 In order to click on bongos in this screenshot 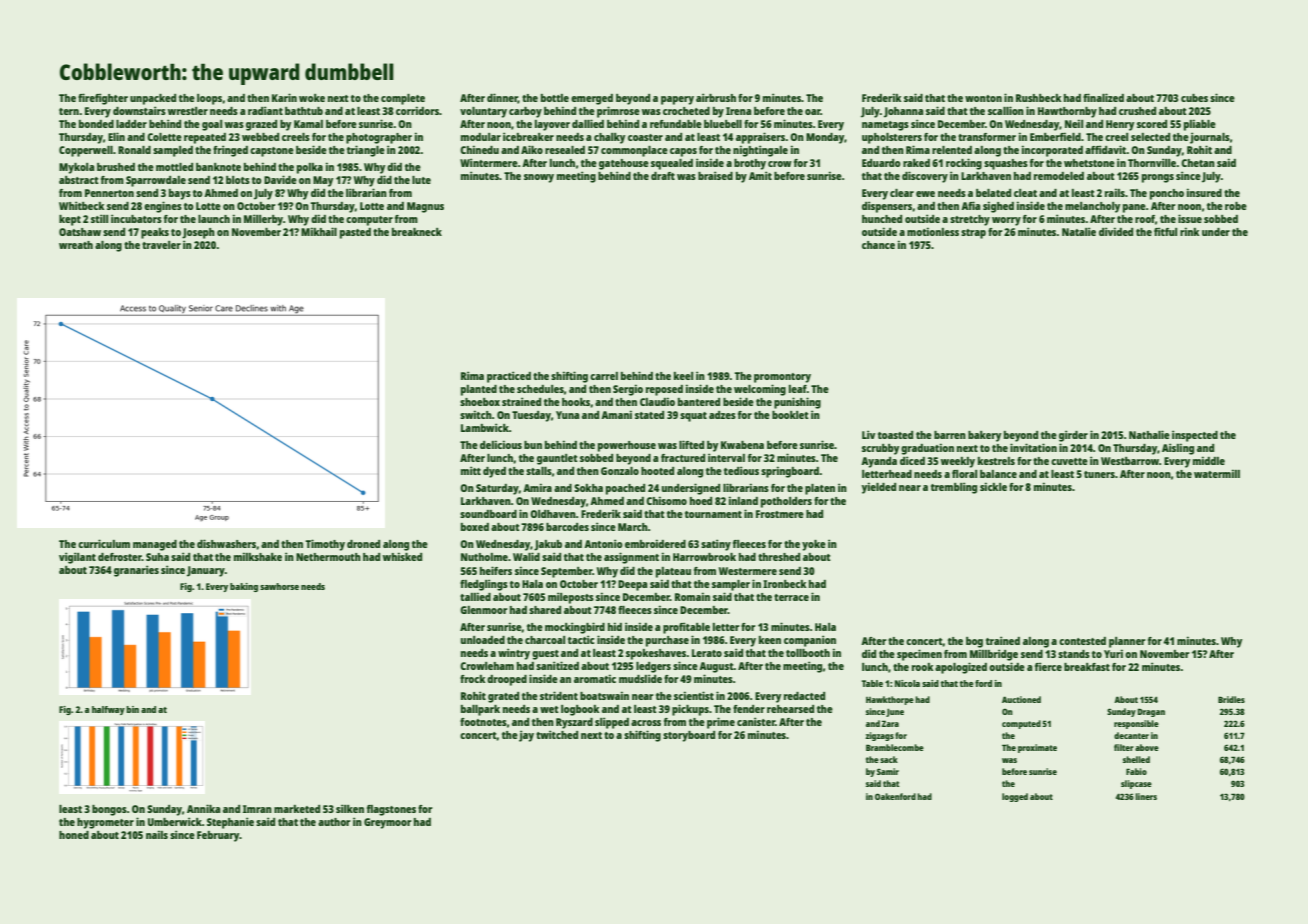, I will do `click(109, 810)`.
